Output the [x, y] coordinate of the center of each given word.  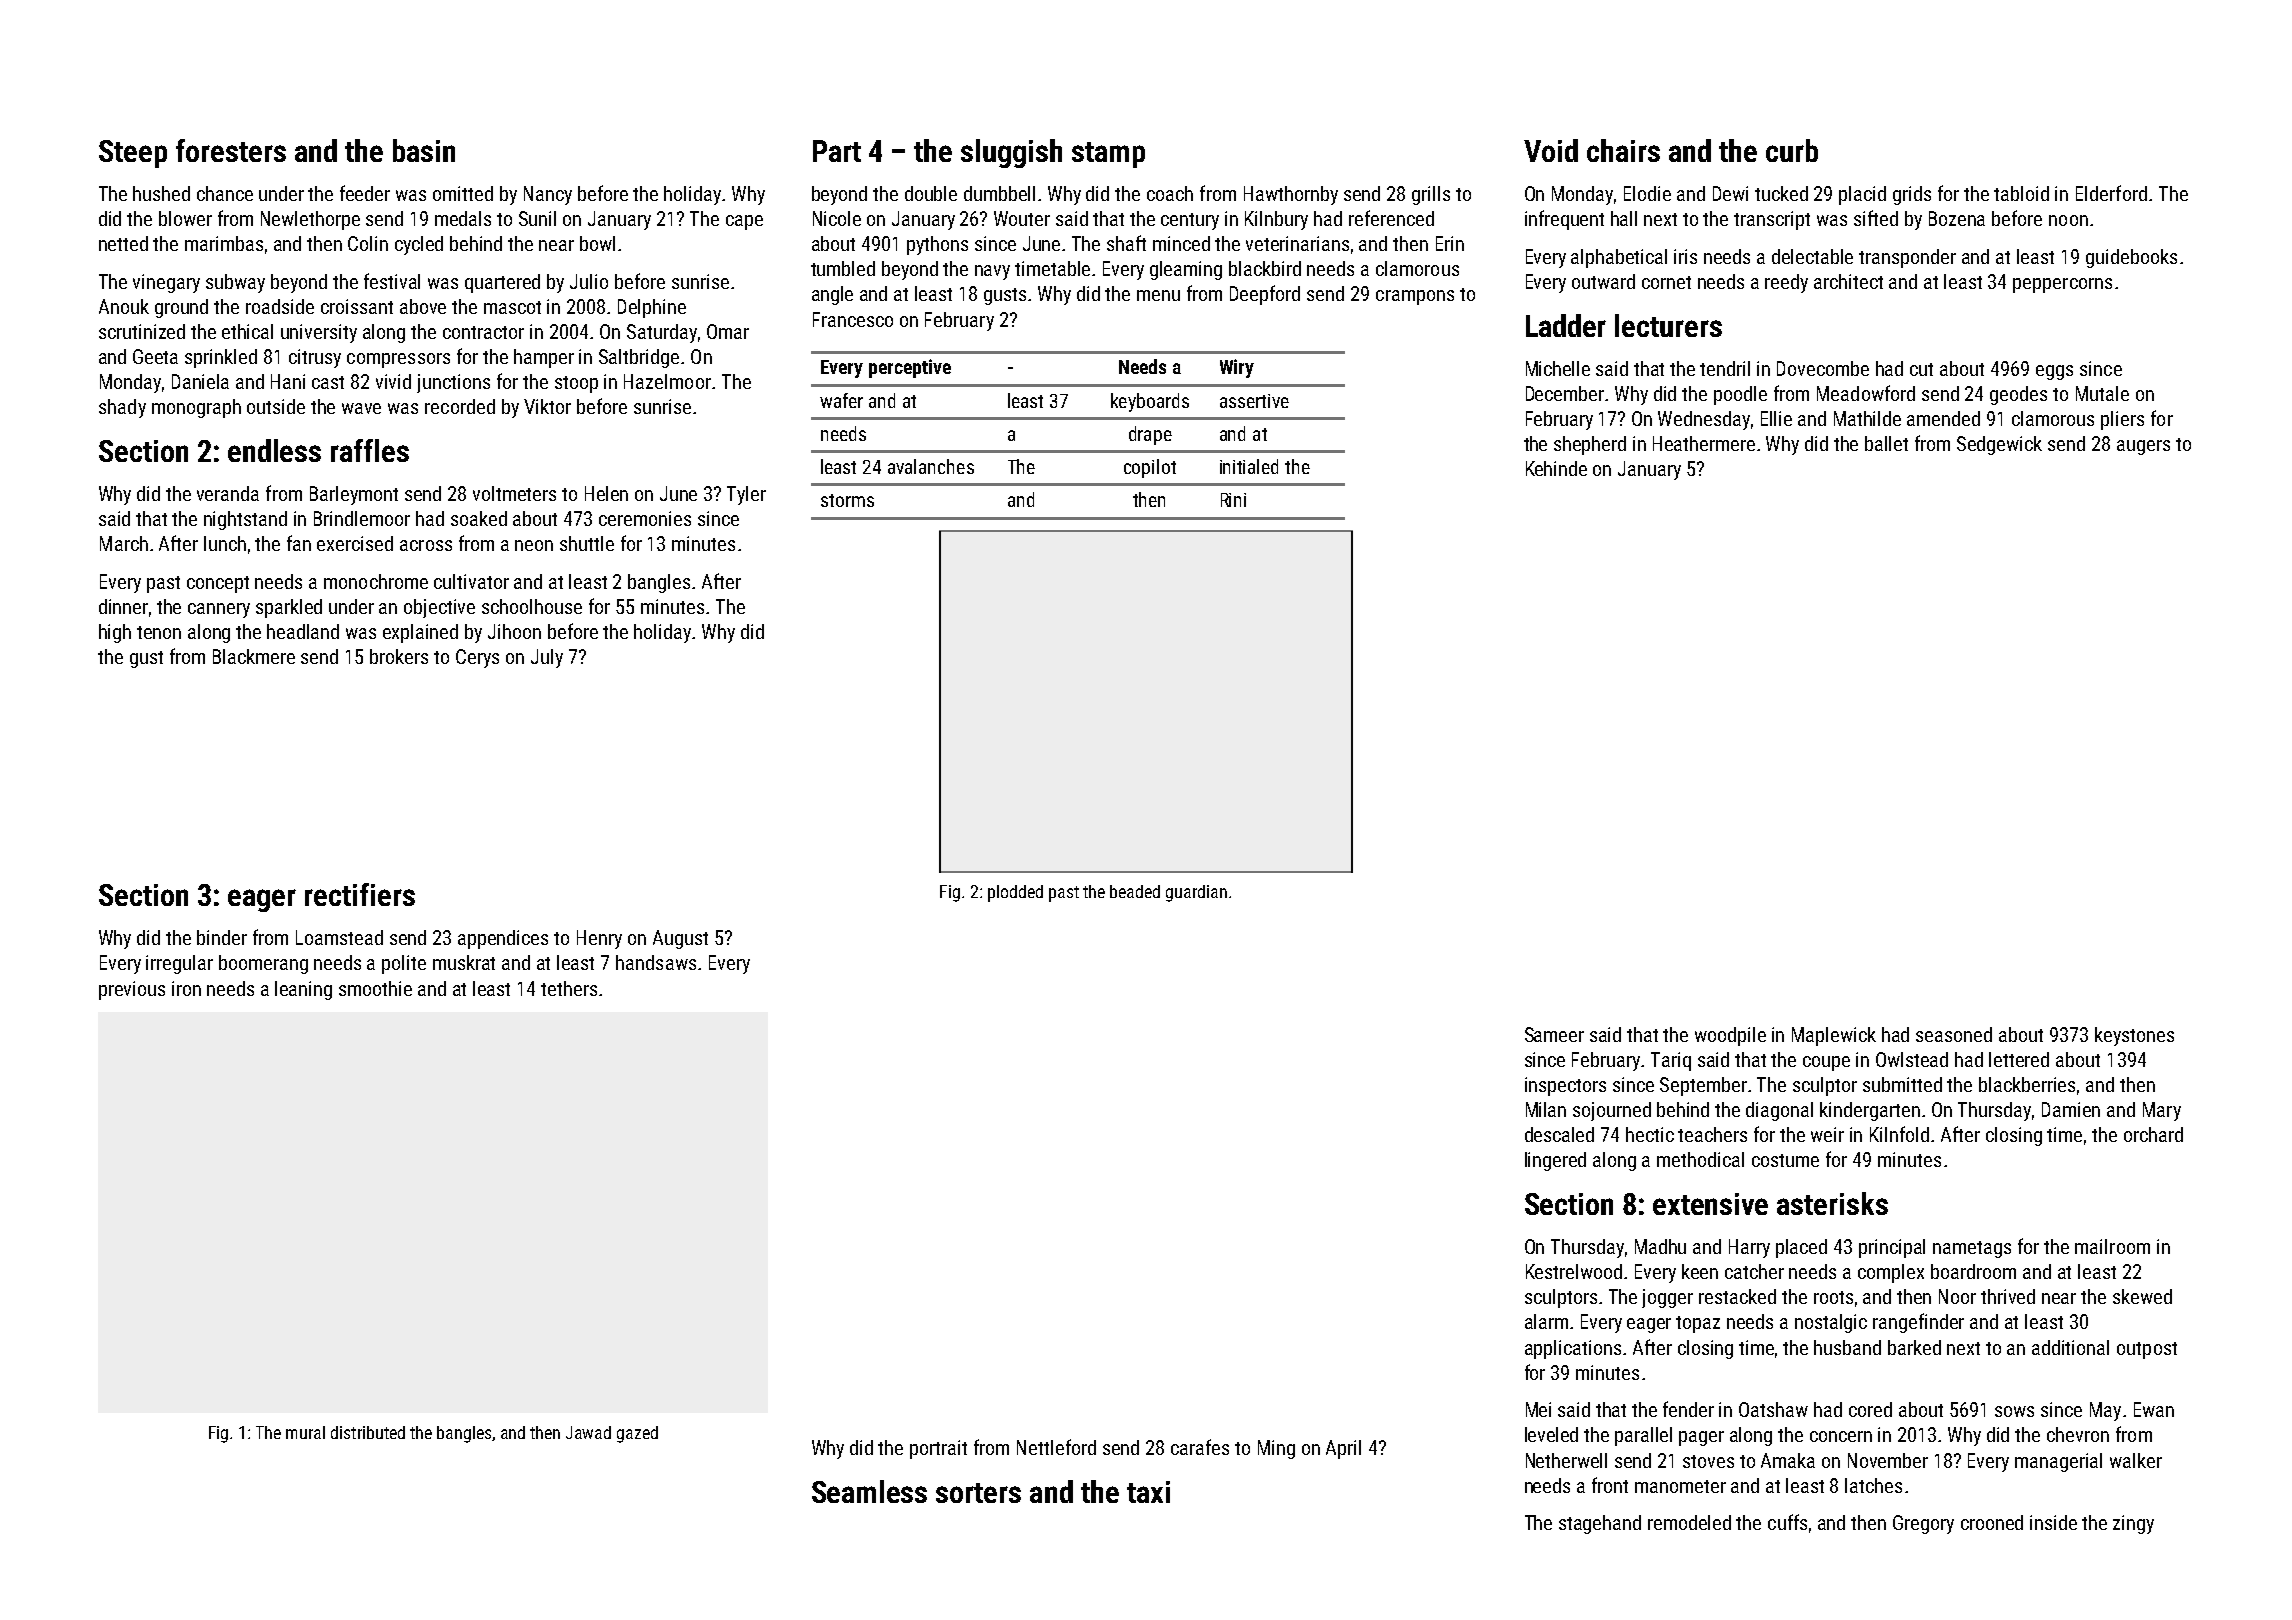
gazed [637, 1434]
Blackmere [254, 656]
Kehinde [1556, 468]
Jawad [588, 1432]
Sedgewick [1999, 445]
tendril [1725, 368]
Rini [1233, 500]
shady [122, 408]
